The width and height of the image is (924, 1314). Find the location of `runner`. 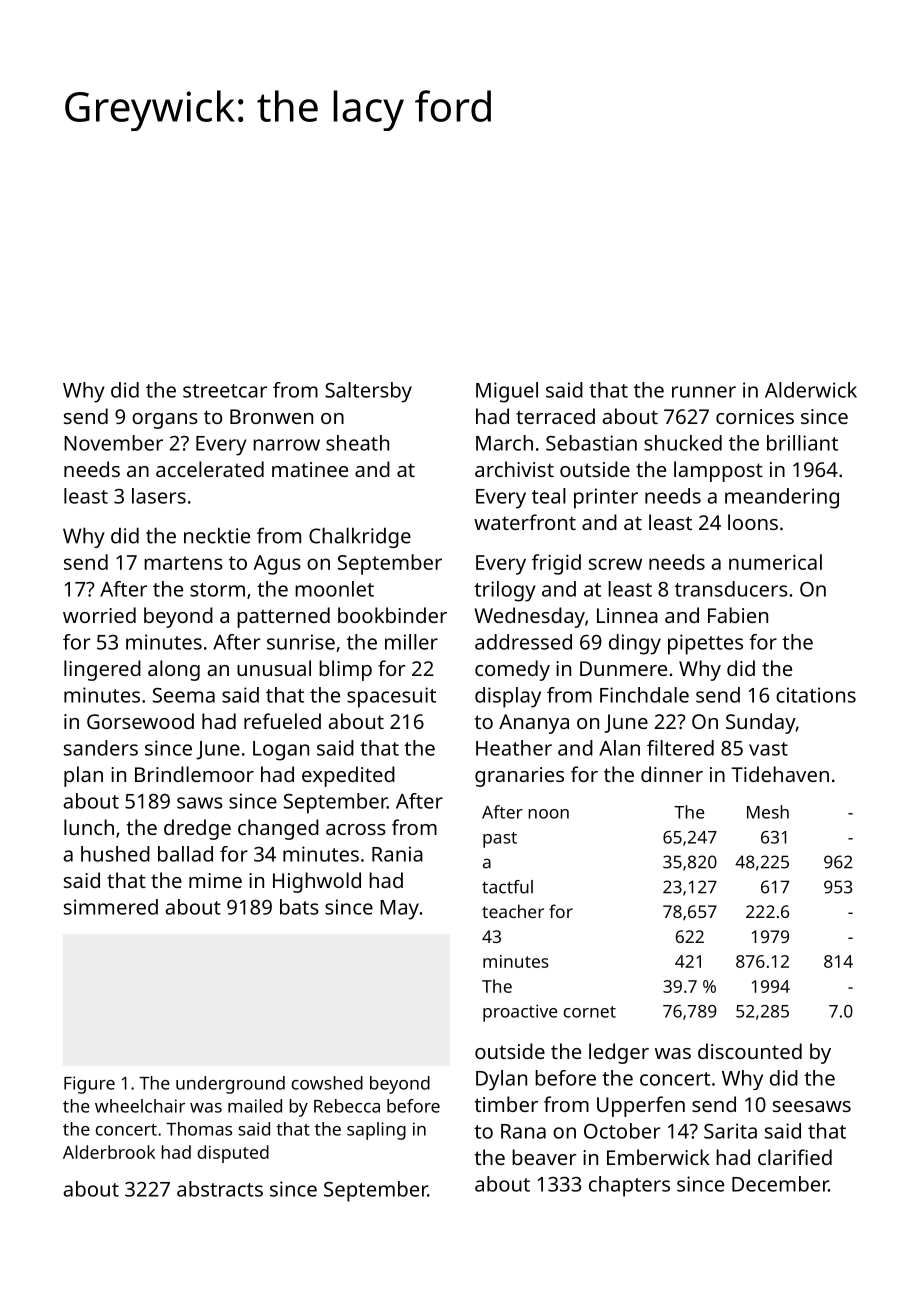

runner is located at coordinates (704, 392).
